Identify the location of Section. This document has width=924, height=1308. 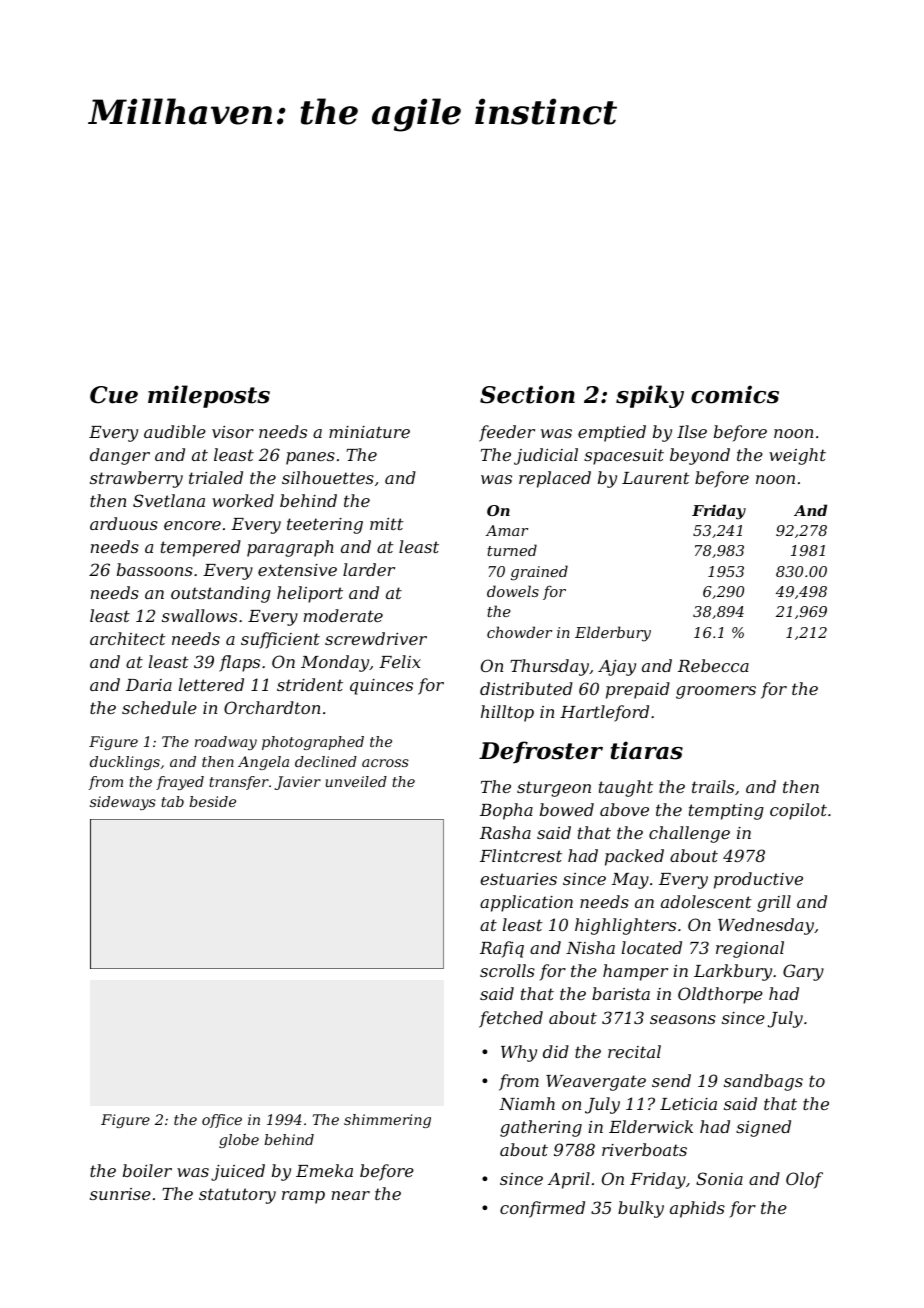
(527, 394).
